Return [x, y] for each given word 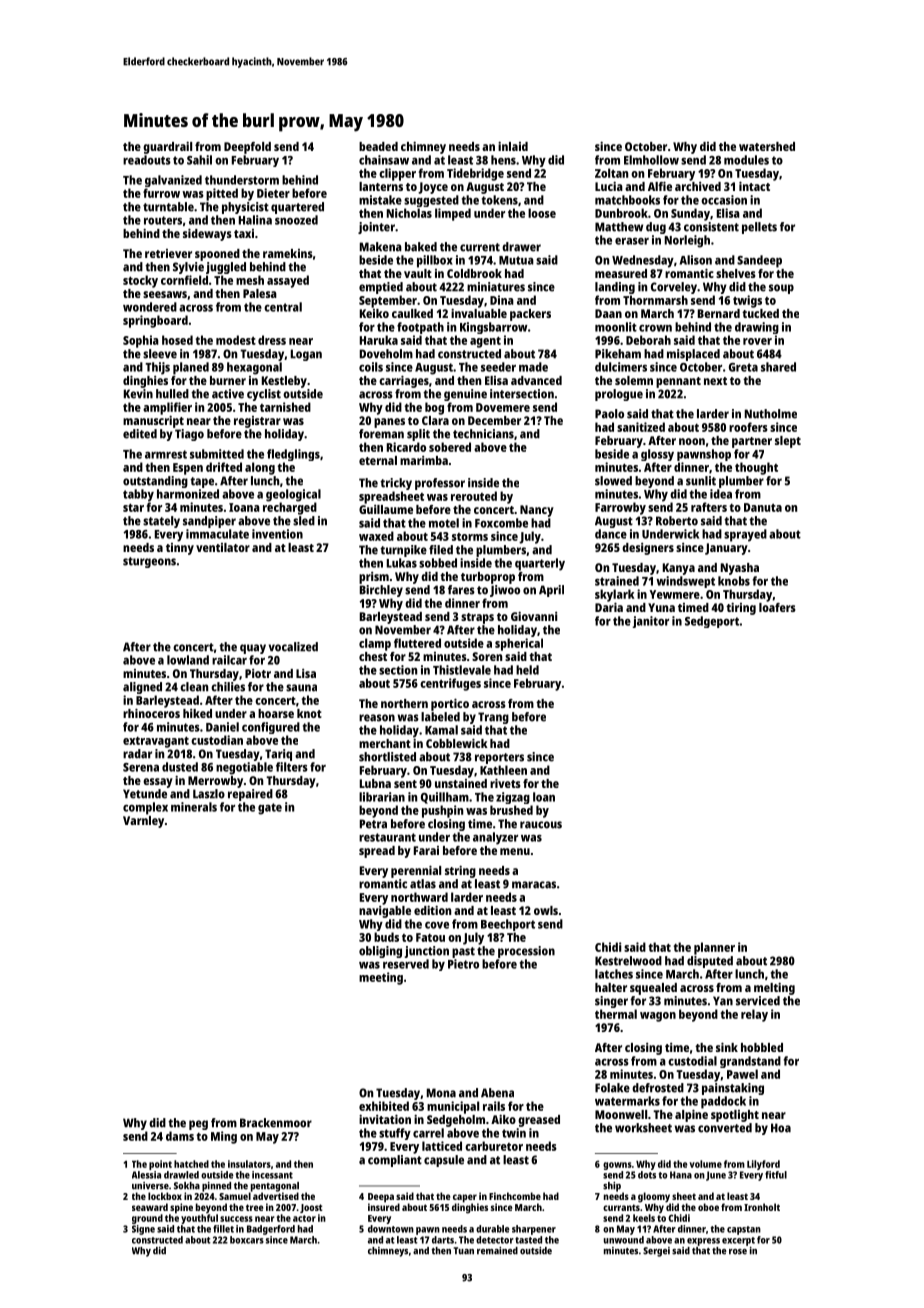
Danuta [763, 507]
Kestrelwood [628, 961]
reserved [406, 964]
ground [147, 1219]
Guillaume [386, 509]
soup [781, 289]
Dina [502, 300]
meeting [381, 978]
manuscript [153, 421]
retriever [168, 253]
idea [721, 494]
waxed [376, 536]
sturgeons [149, 562]
